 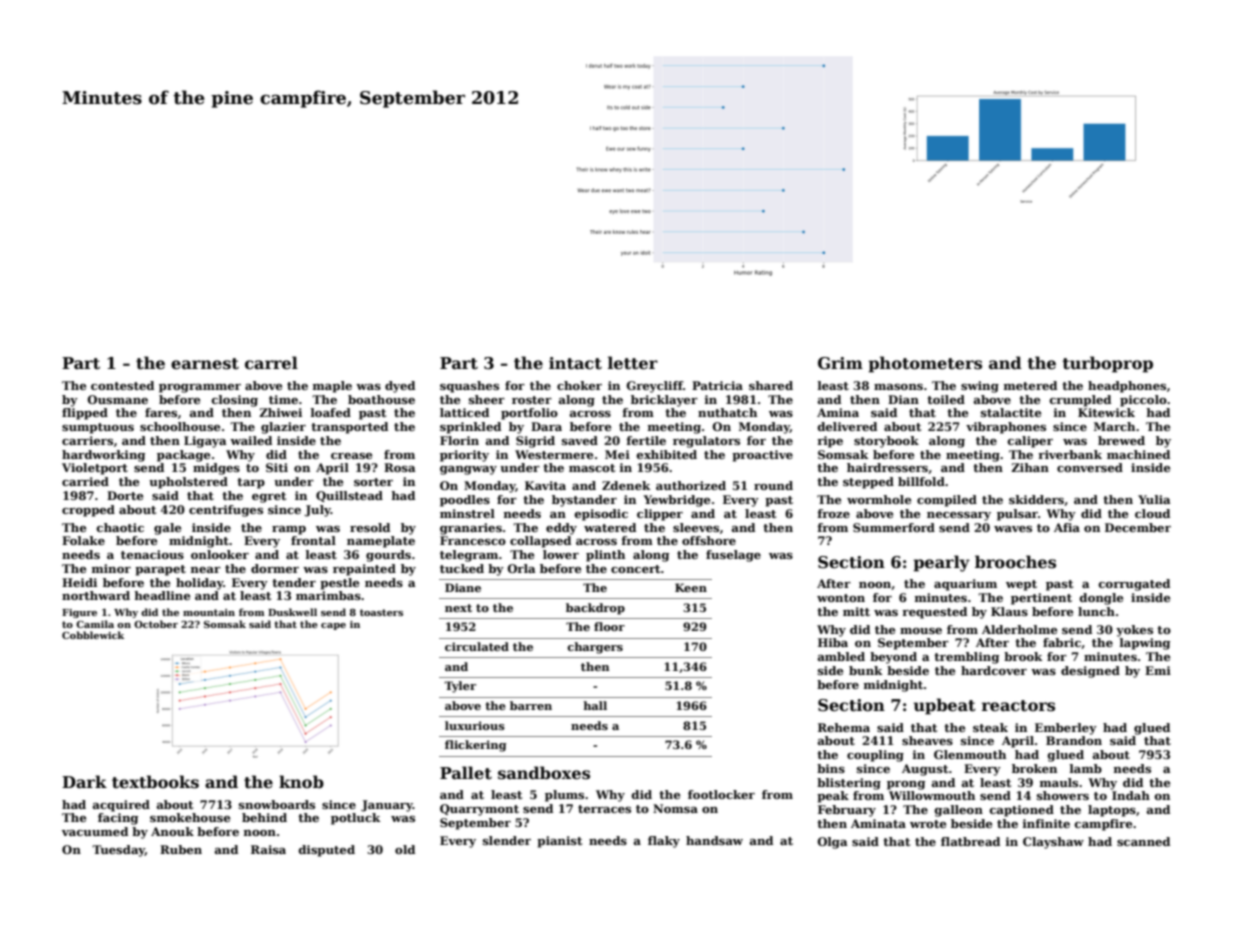 What do you see at coordinates (1154, 499) in the document?
I see `Yulia` at bounding box center [1154, 499].
